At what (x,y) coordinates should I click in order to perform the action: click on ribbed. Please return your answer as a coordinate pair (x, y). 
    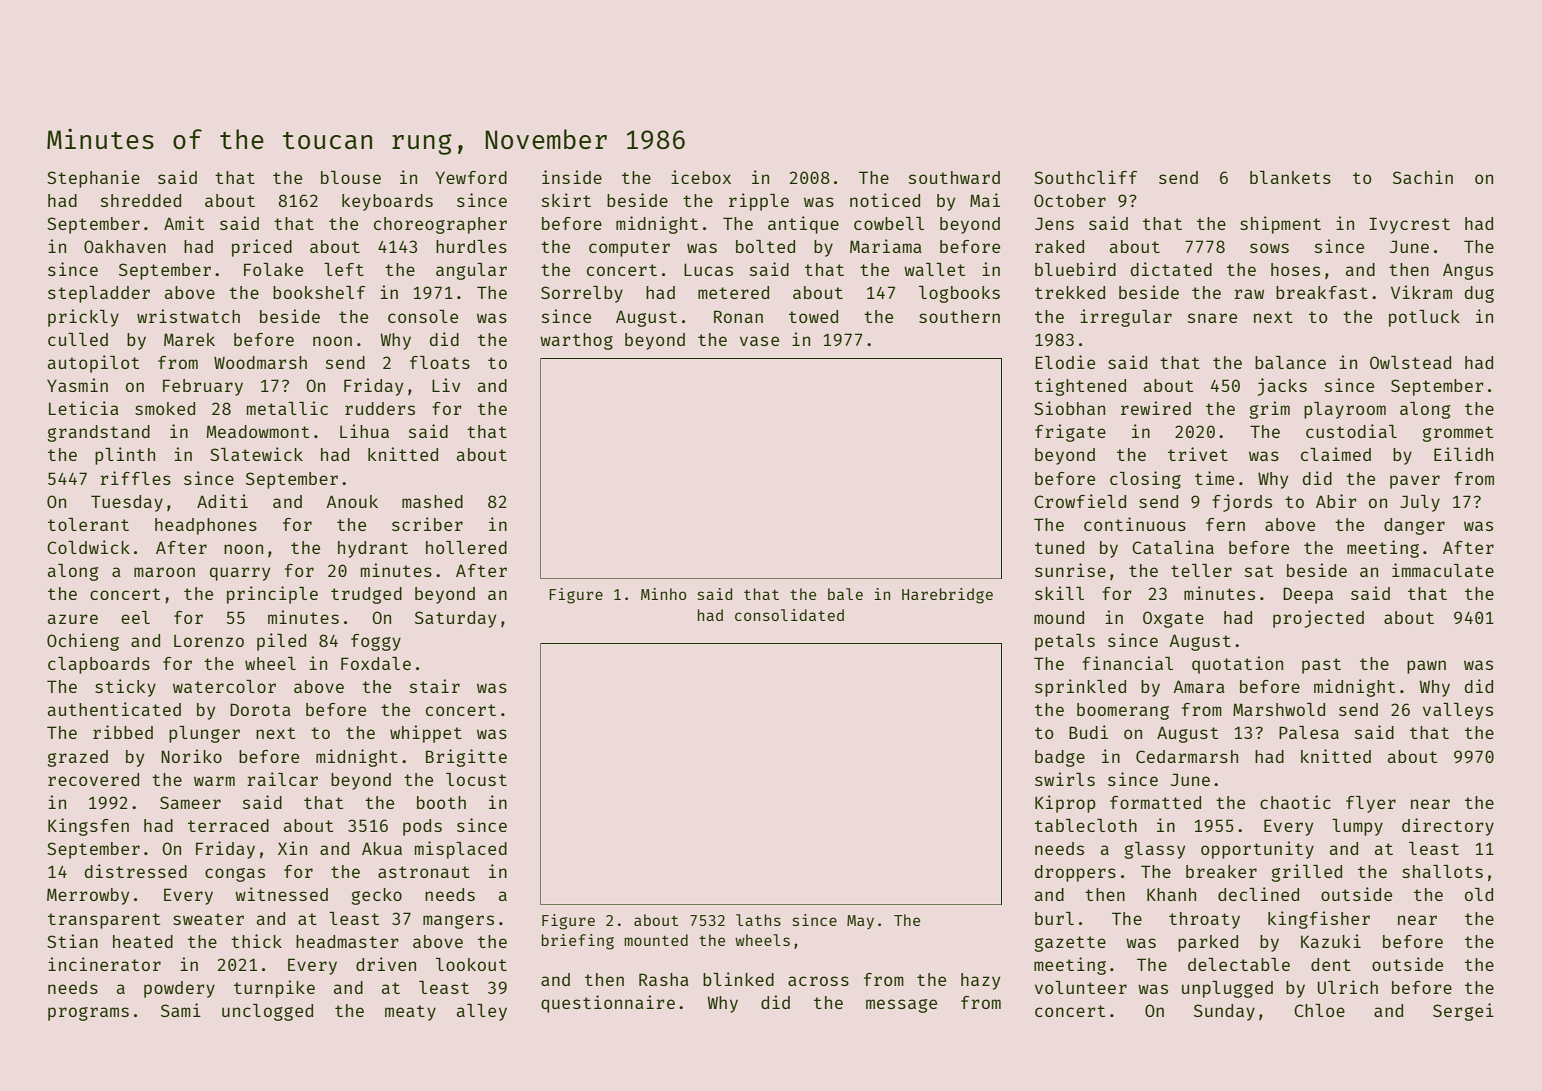
    Looking at the image, I should click on (123, 732).
